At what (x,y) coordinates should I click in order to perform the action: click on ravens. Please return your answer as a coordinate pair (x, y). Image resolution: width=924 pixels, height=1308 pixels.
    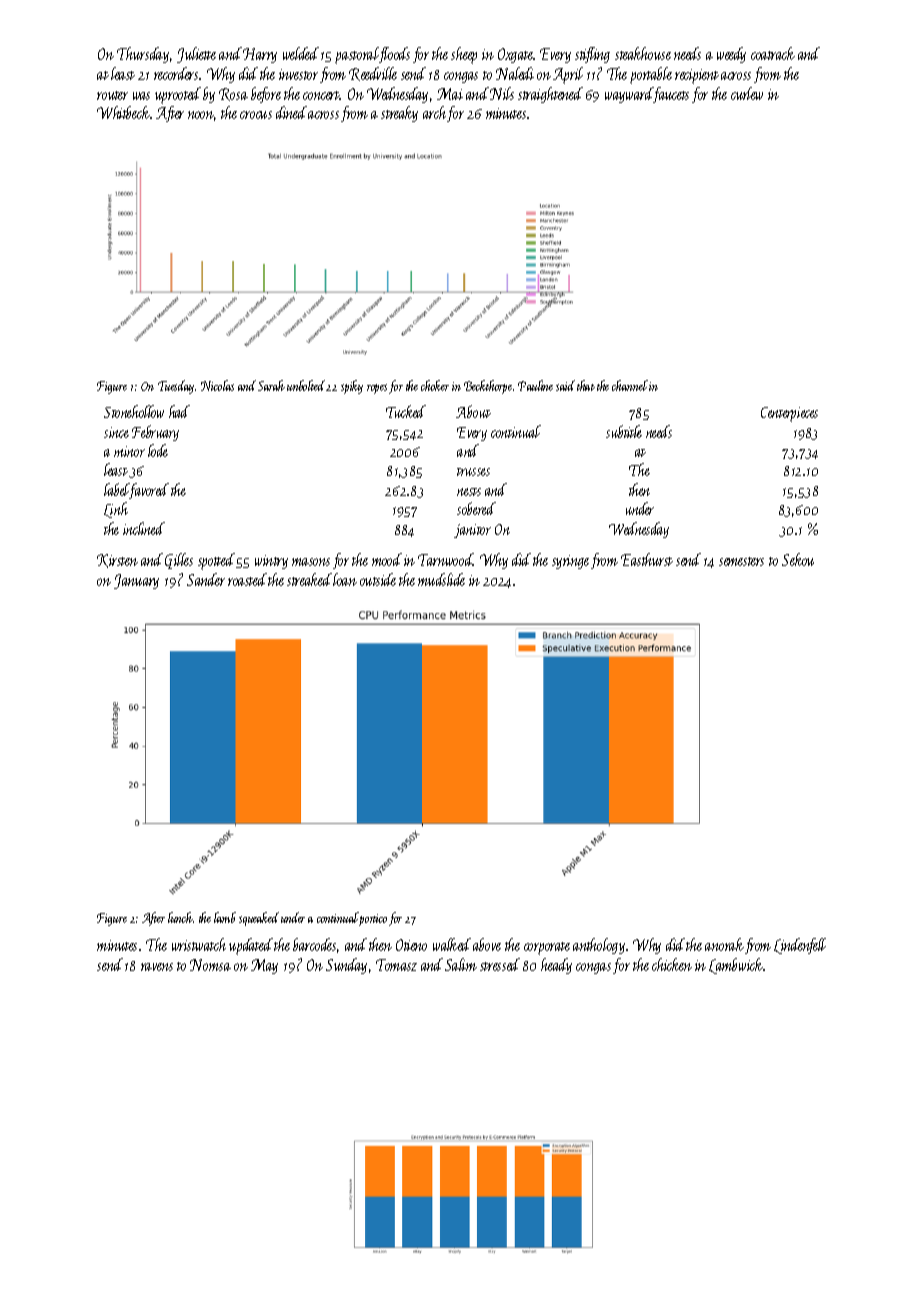
    Looking at the image, I should click on (157, 967).
